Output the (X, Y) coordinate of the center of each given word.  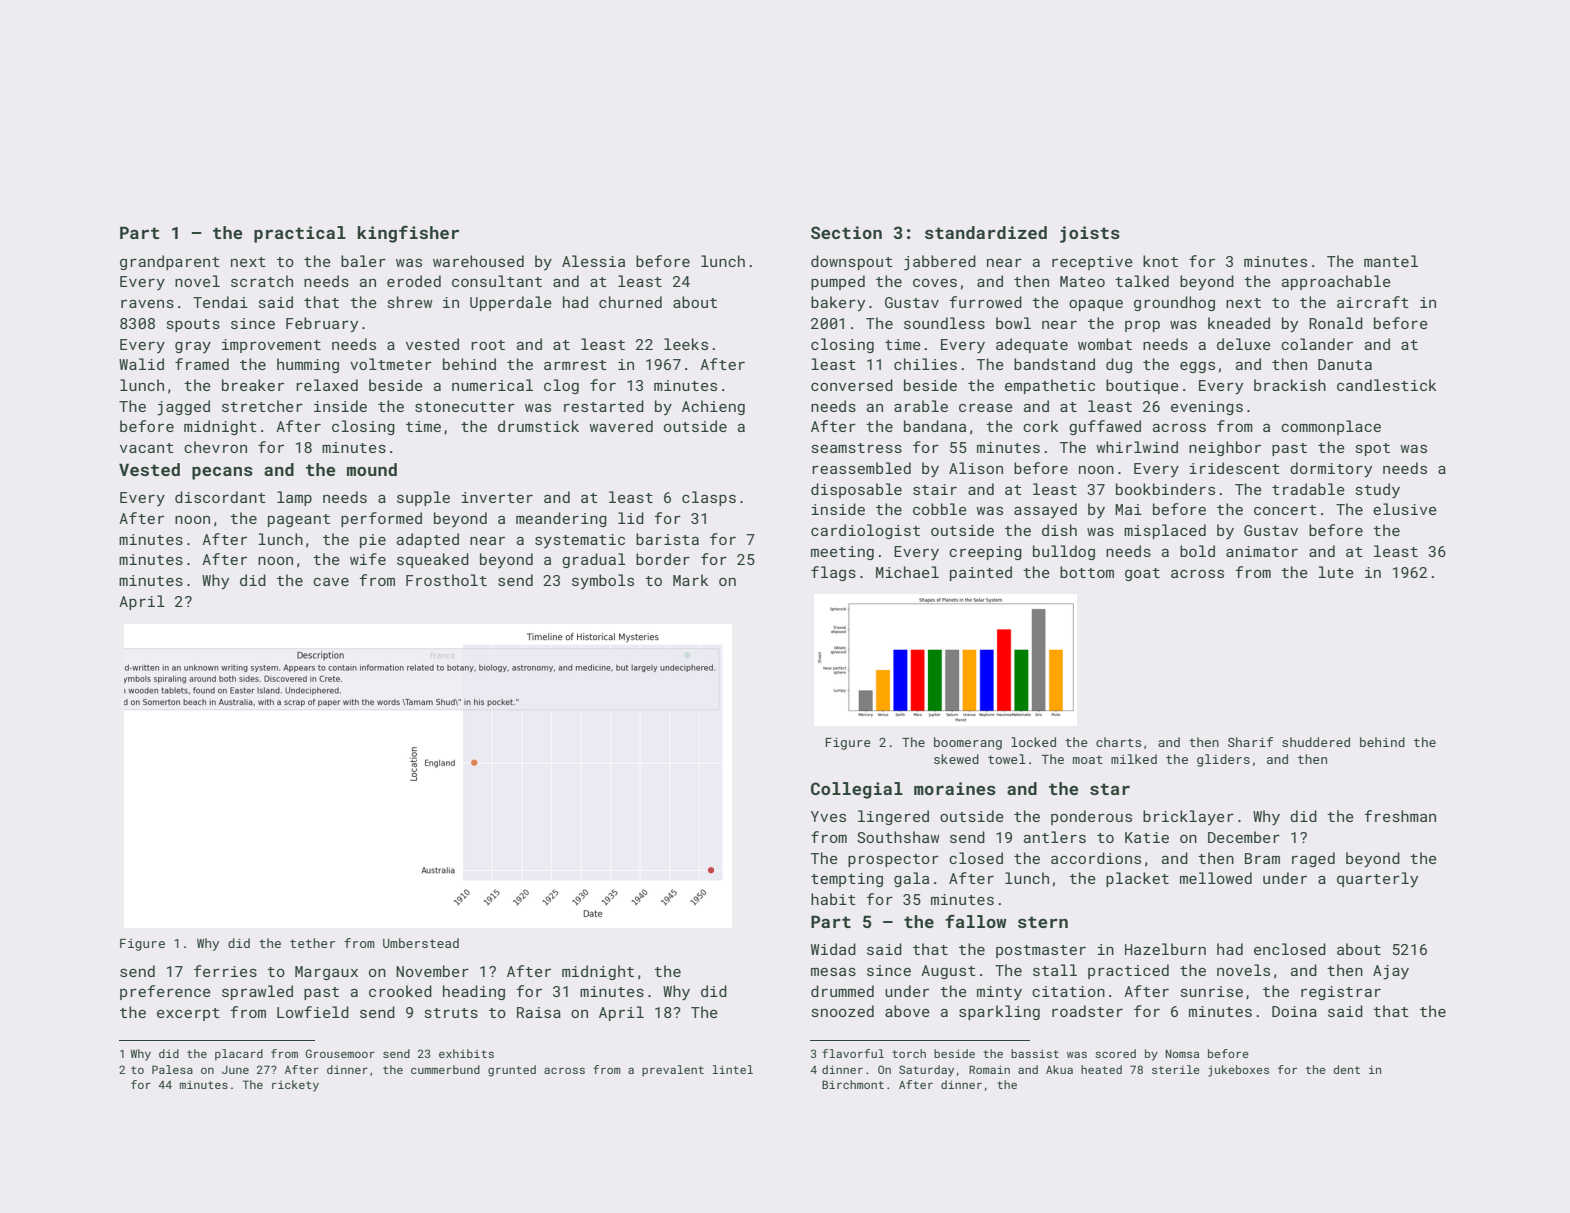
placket (1137, 879)
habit (833, 899)
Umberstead (421, 943)
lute (1336, 572)
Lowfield (313, 1012)
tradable (1308, 489)
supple (423, 498)
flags (833, 573)
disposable (856, 490)
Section (846, 232)
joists (1090, 234)
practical (300, 234)
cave (331, 581)
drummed (842, 991)
